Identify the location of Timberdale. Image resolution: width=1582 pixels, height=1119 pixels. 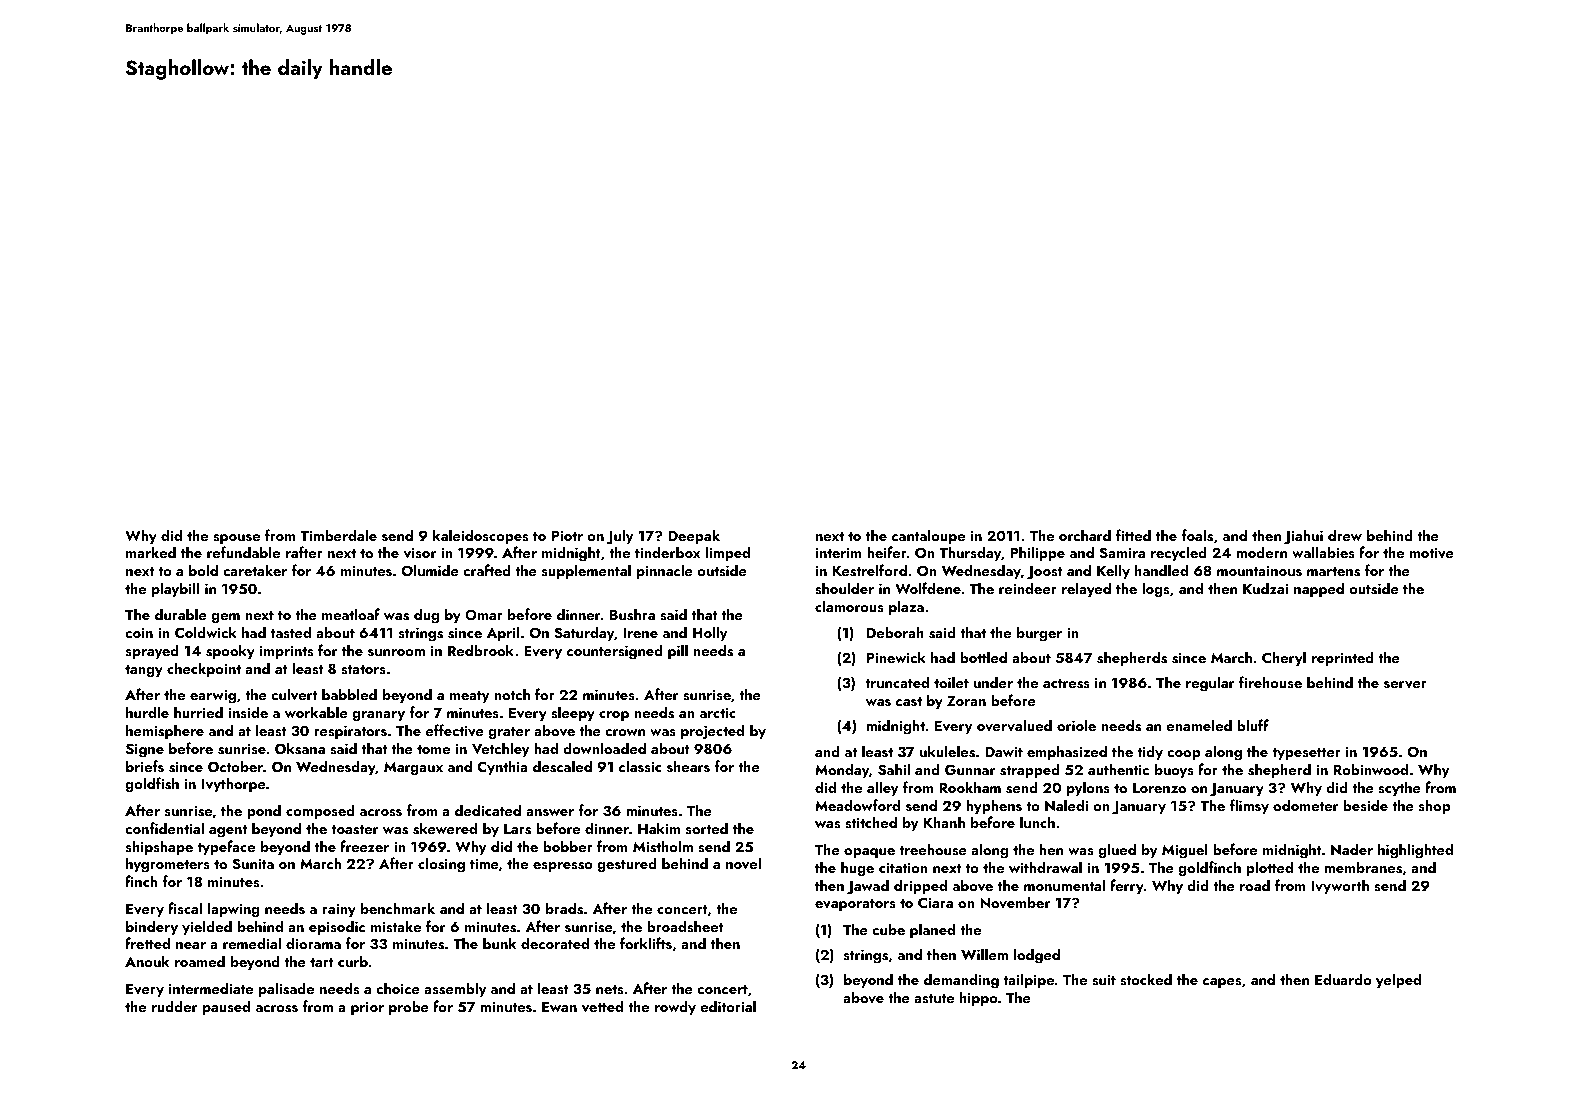
(338, 535).
